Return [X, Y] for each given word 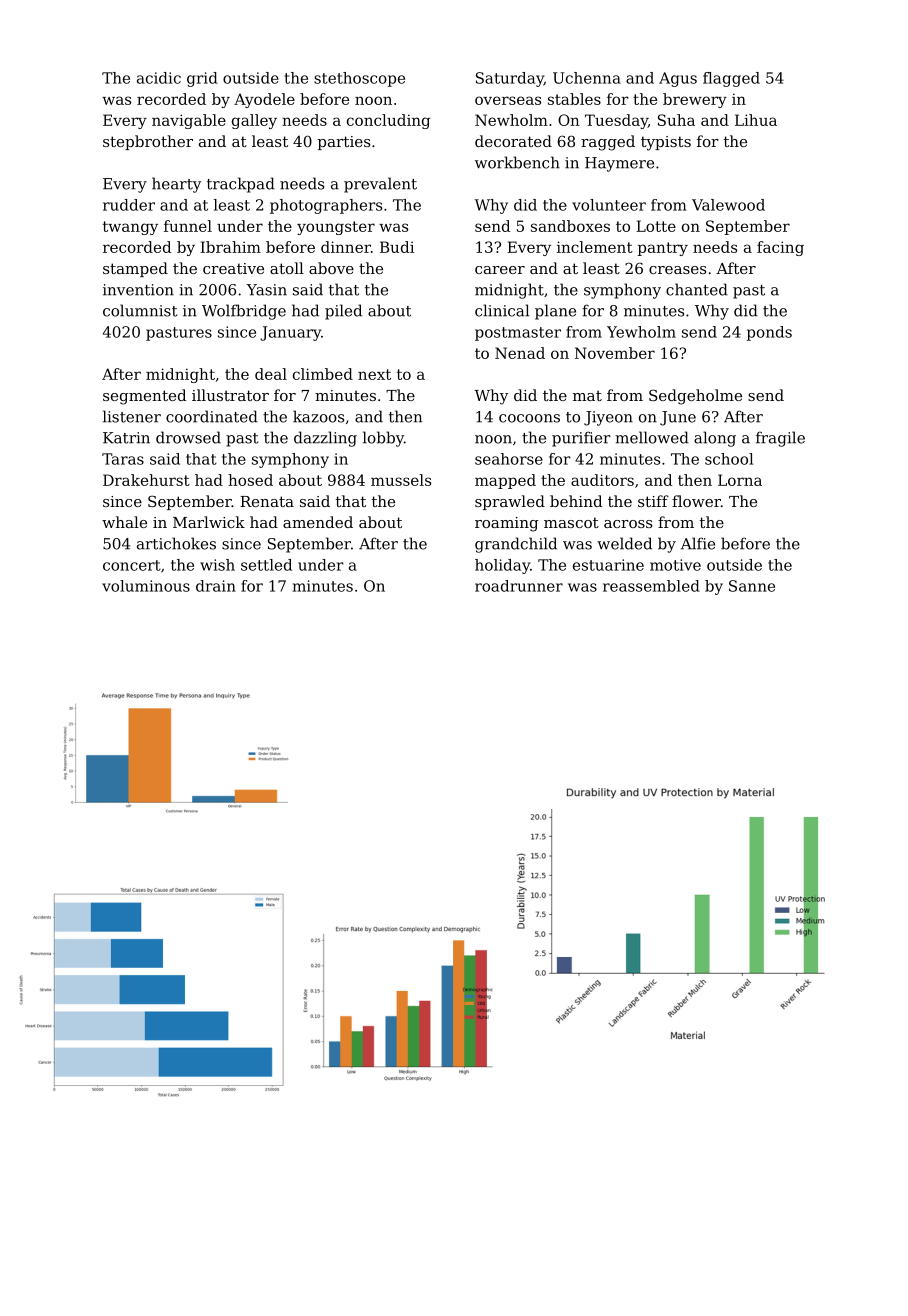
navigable [189, 121]
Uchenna [587, 78]
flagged [731, 79]
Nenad [520, 353]
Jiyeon [608, 418]
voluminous [146, 586]
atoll [287, 268]
